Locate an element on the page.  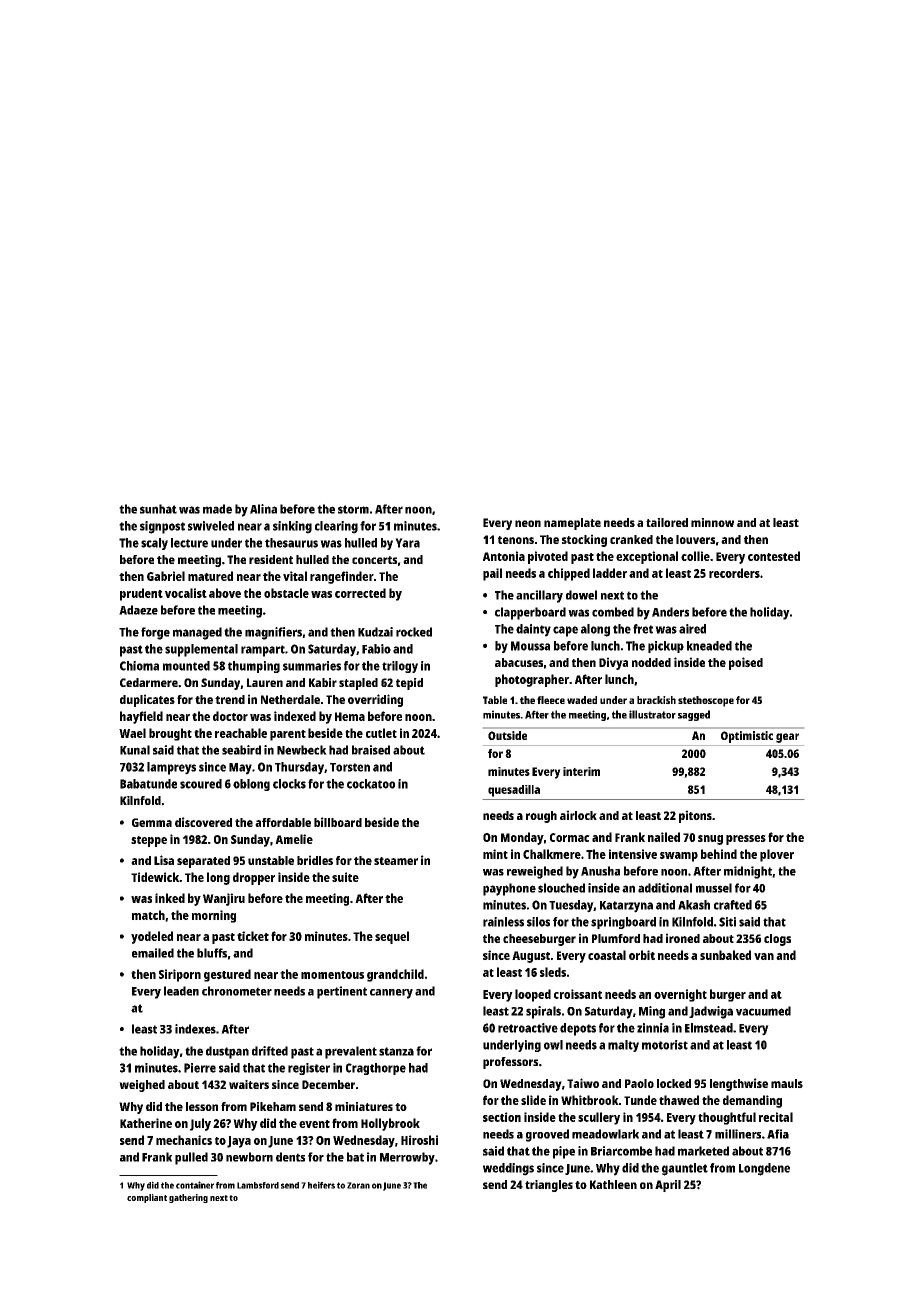
resident is located at coordinates (271, 559).
